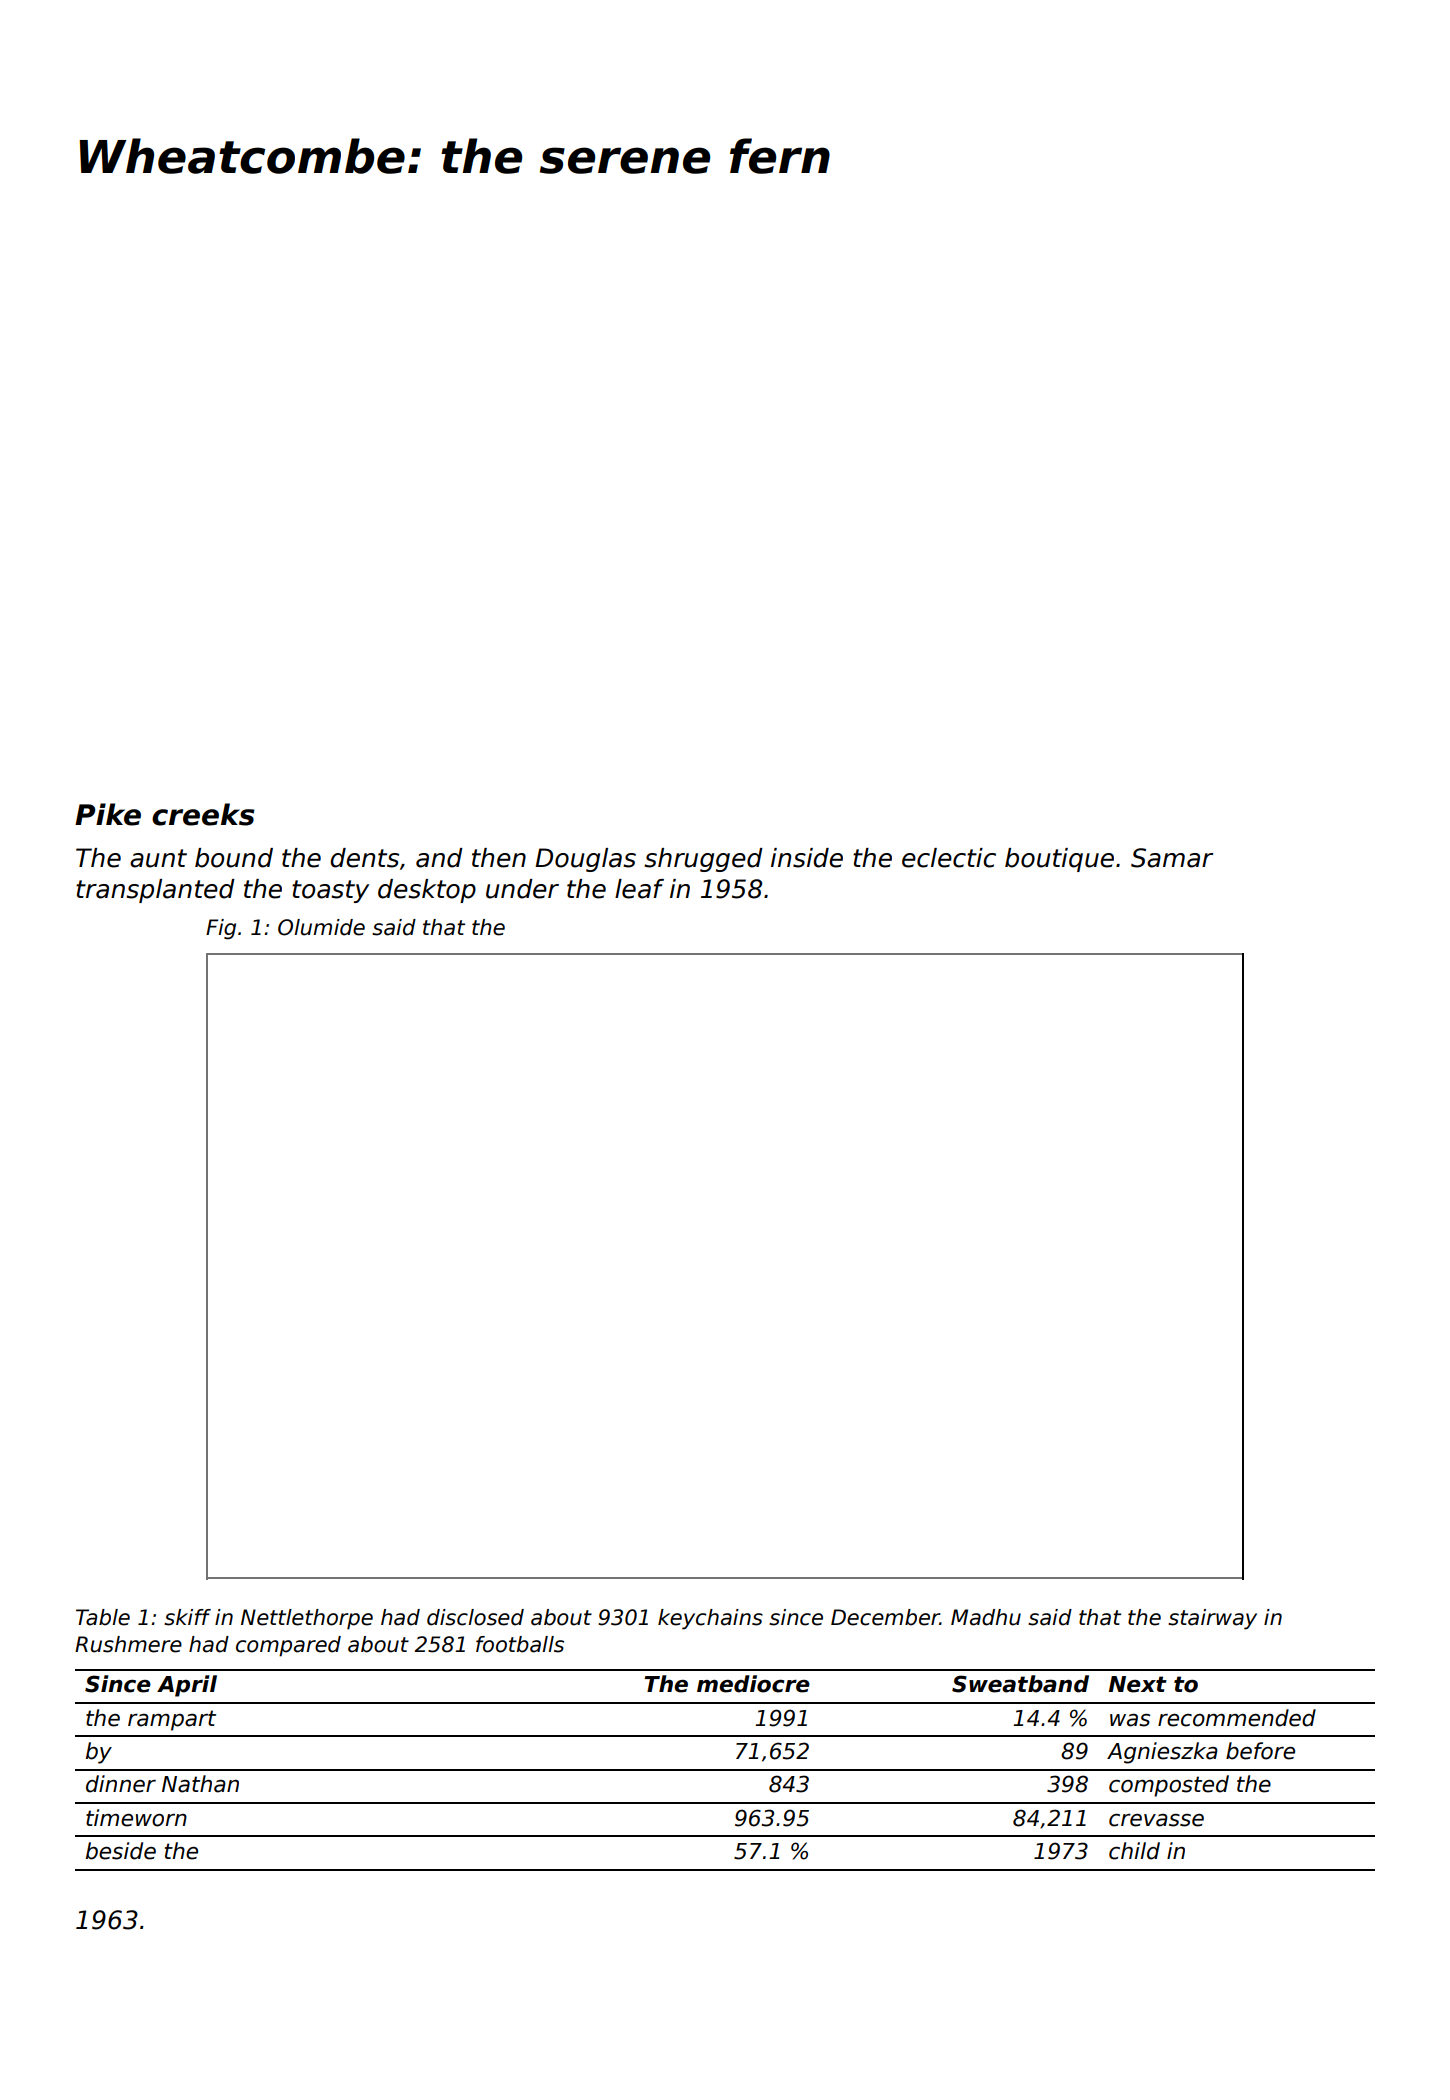  I want to click on Pike, so click(108, 814).
